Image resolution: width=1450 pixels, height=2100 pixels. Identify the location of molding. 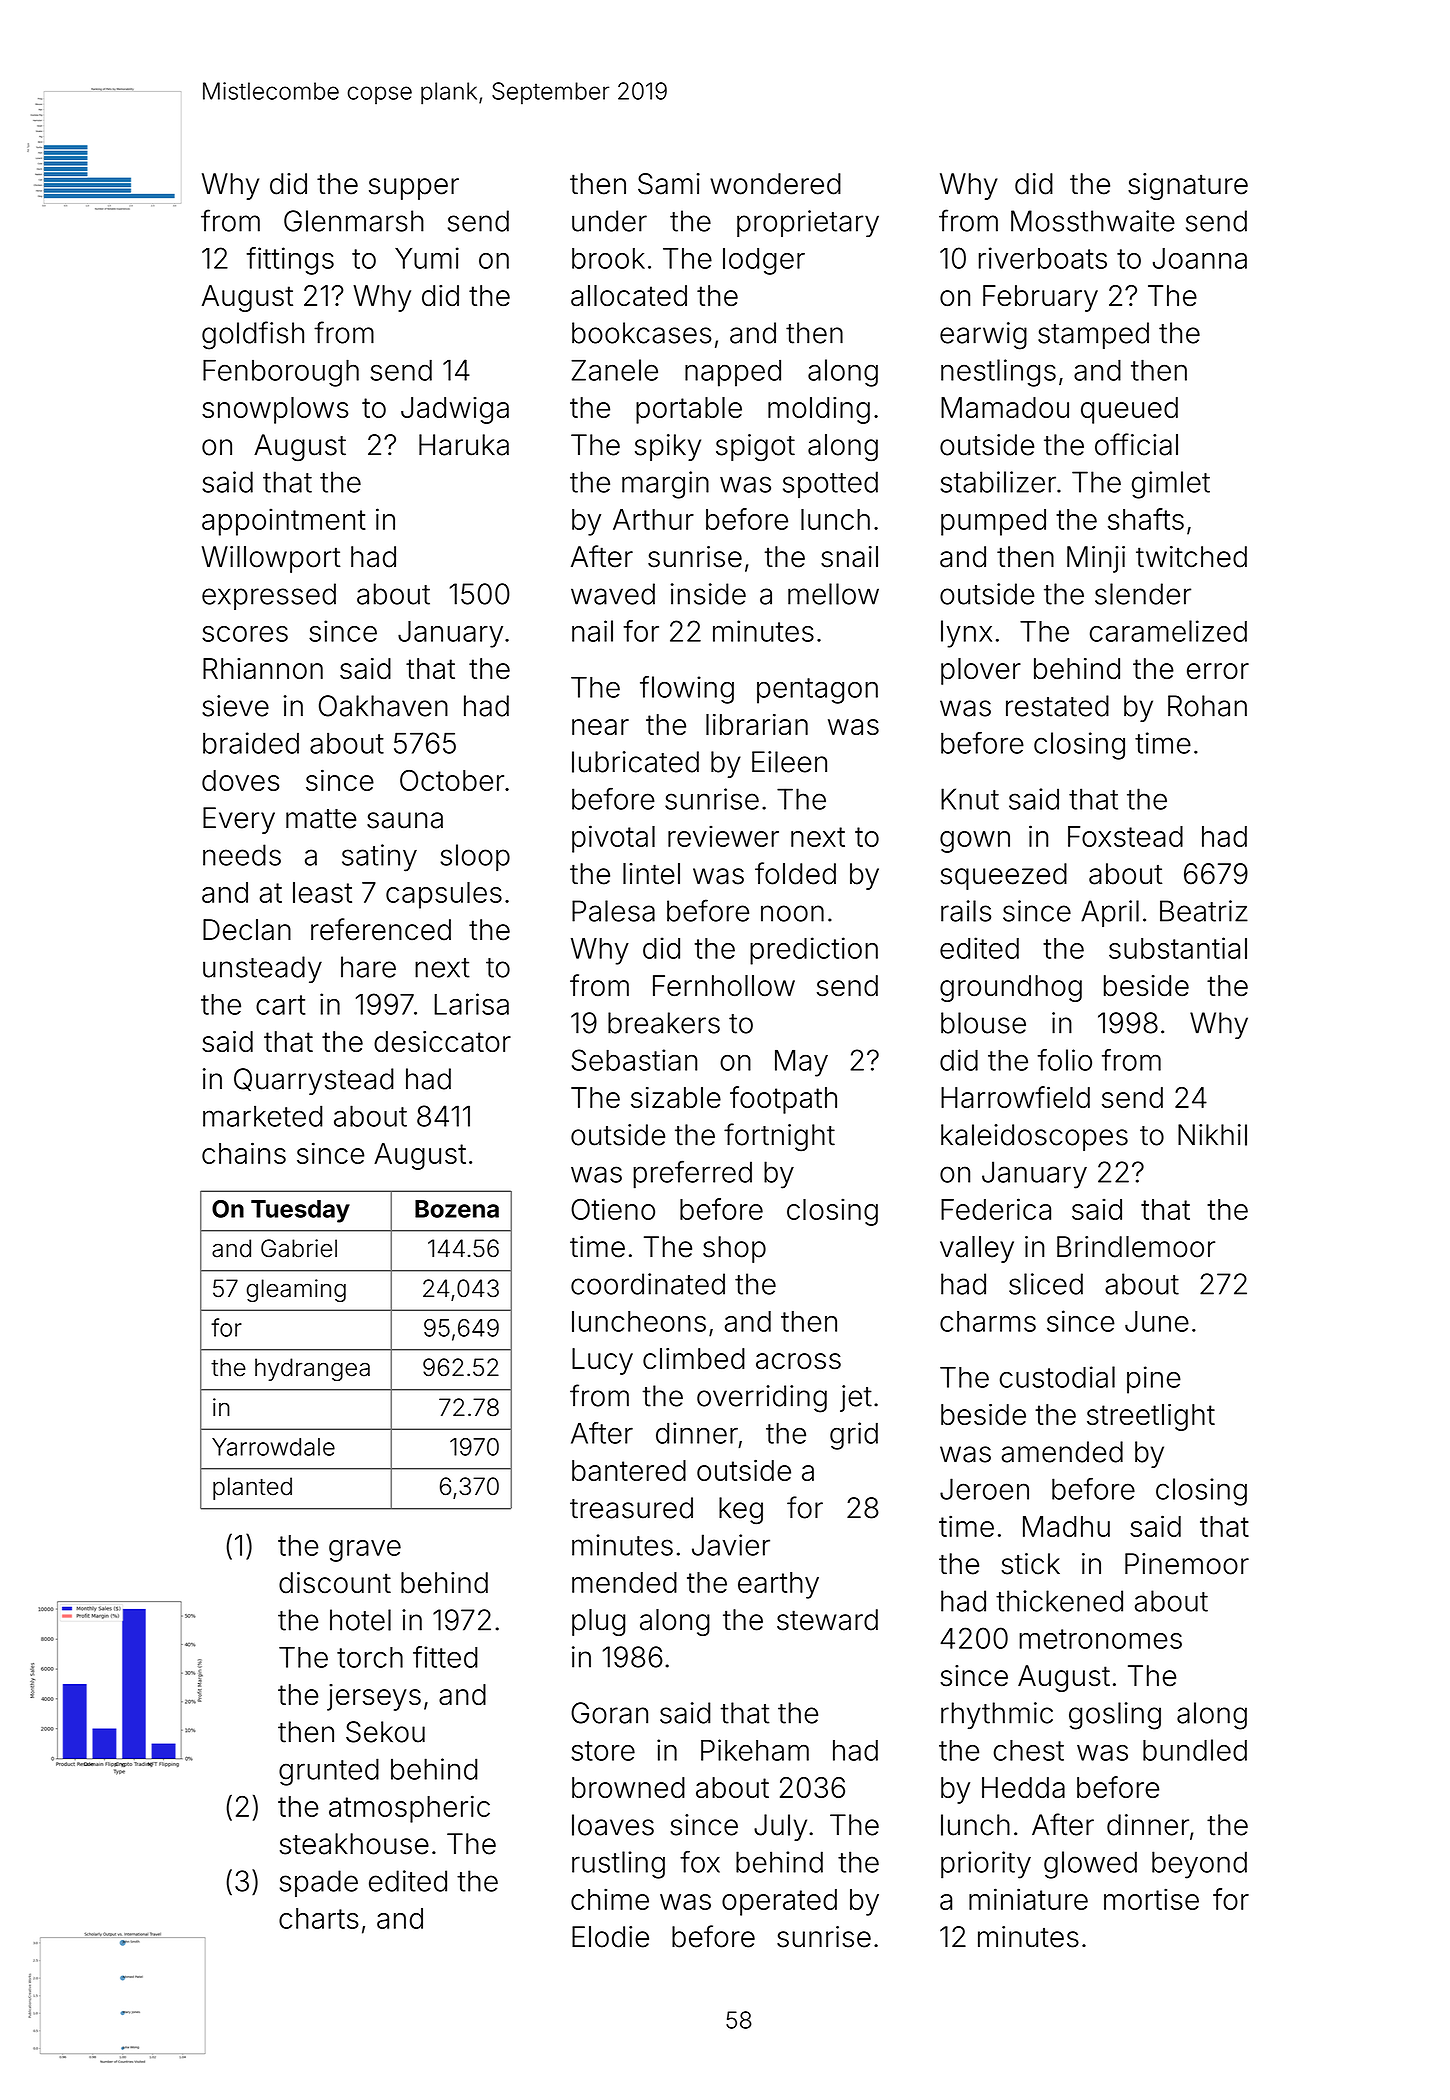
(819, 410).
